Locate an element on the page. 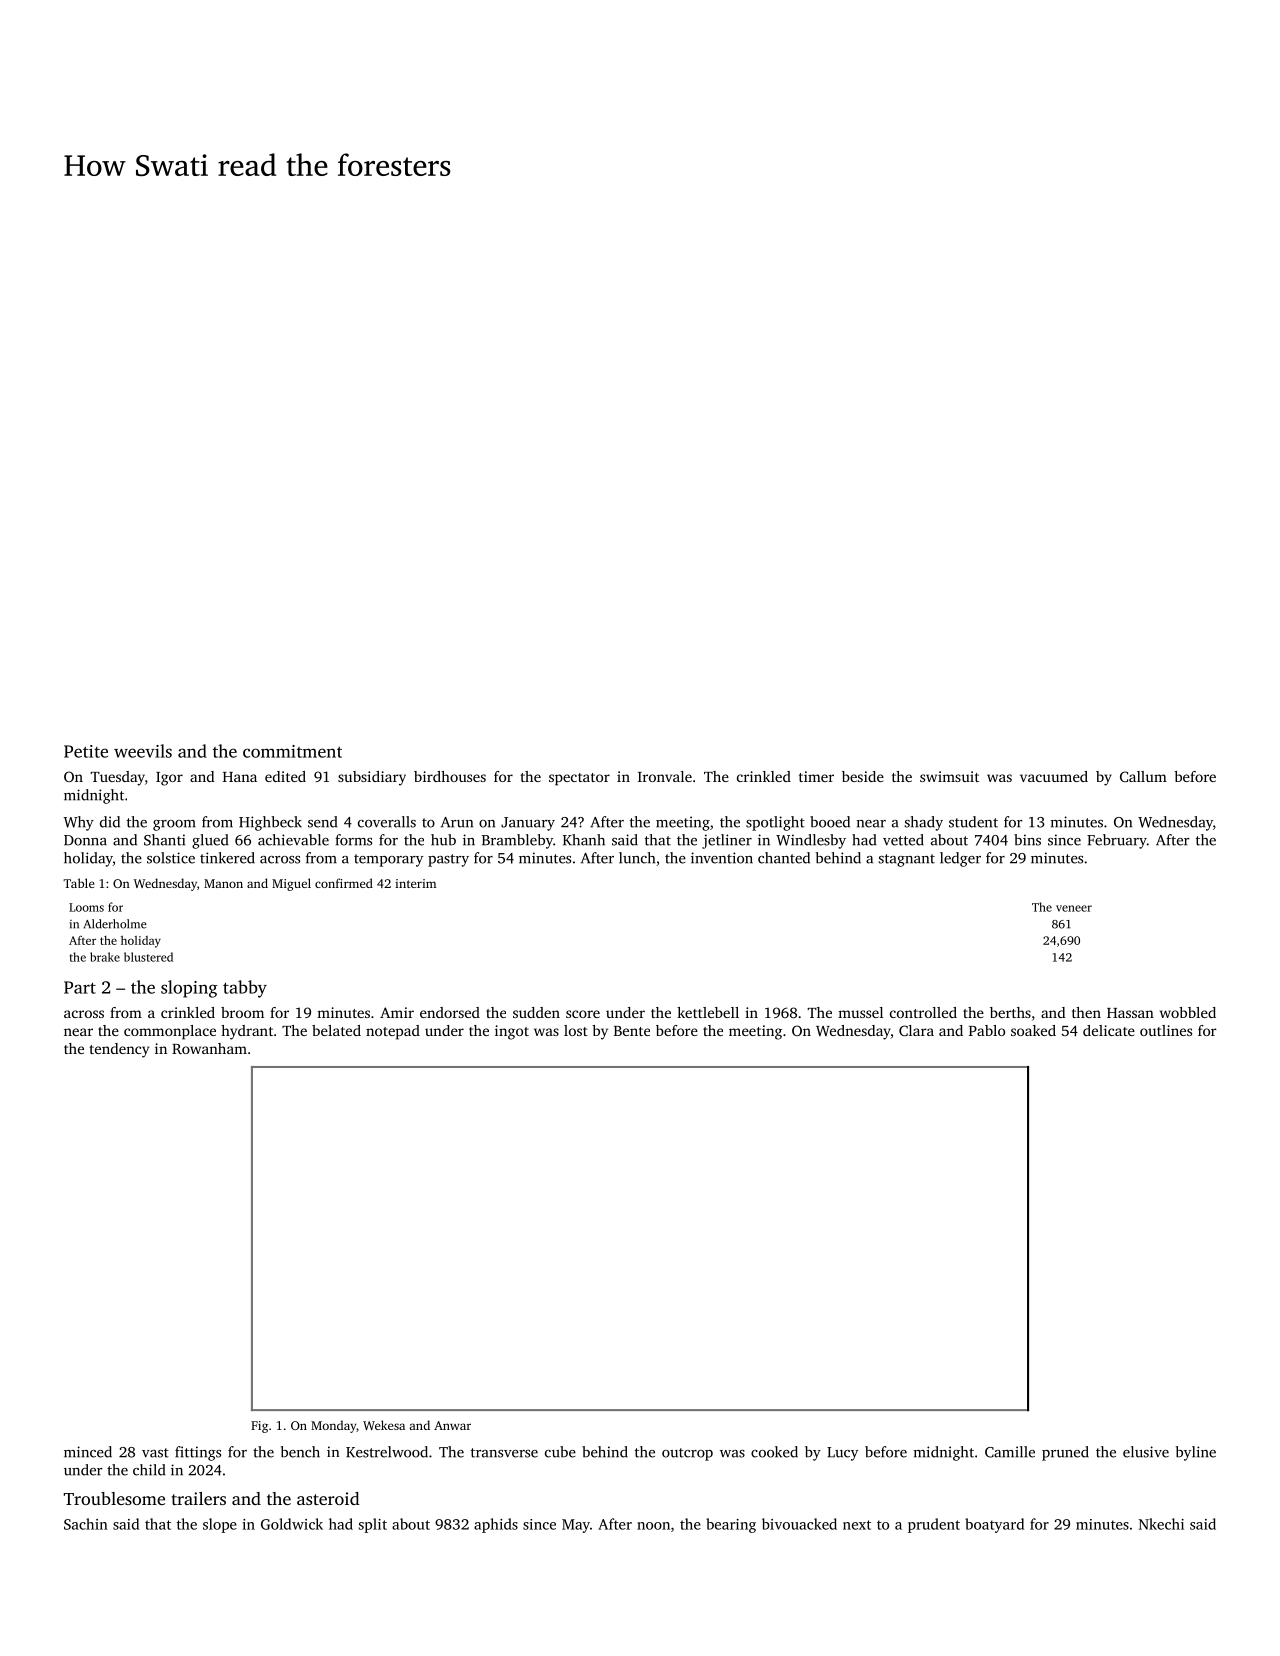 The width and height of the document is (1280, 1656). vacuumed is located at coordinates (1054, 776).
